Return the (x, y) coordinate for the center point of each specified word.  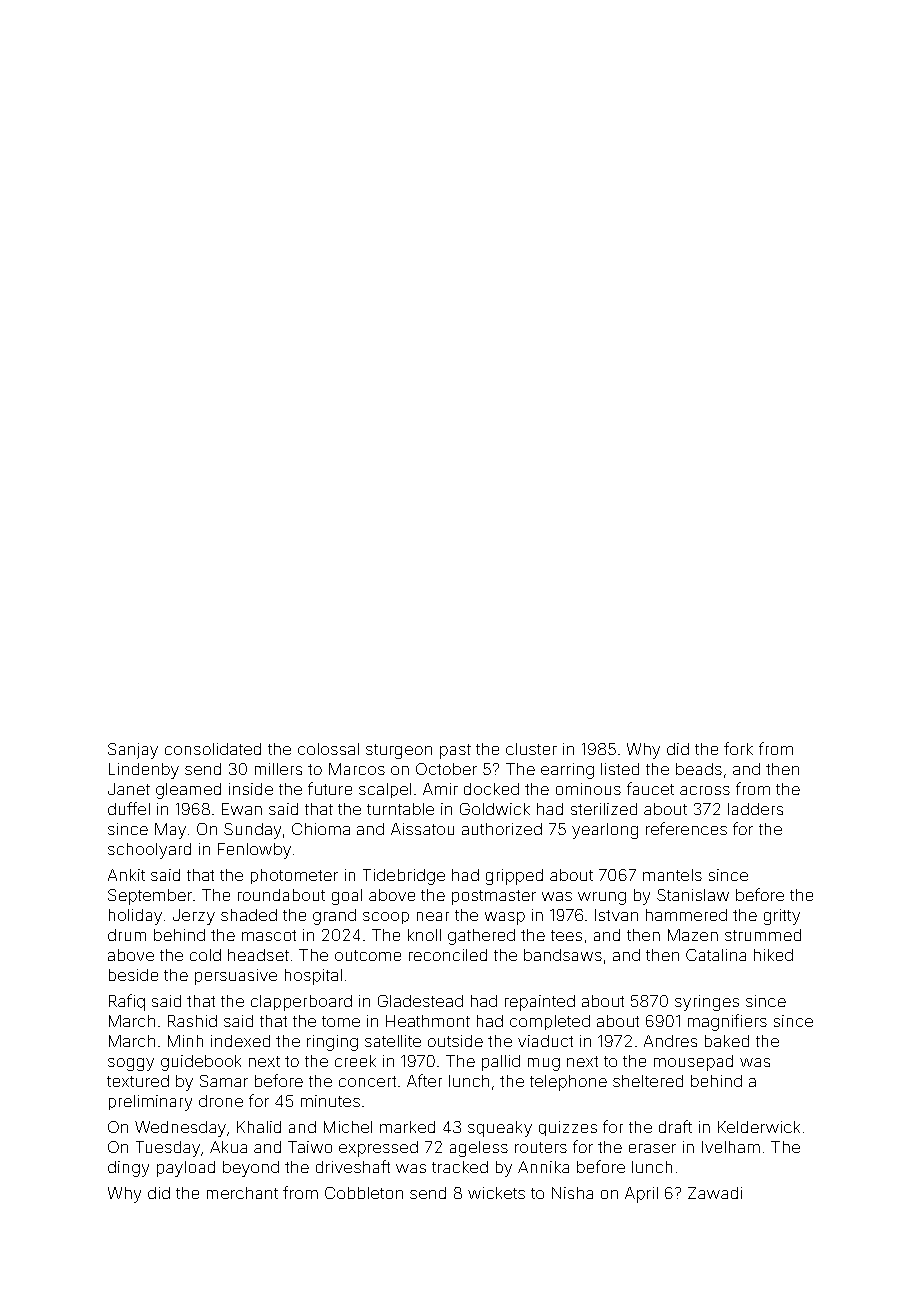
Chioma (321, 829)
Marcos (357, 769)
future (330, 788)
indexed (240, 1041)
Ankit (126, 875)
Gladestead (420, 1001)
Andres (670, 1041)
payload (186, 1169)
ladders (755, 809)
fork (738, 748)
